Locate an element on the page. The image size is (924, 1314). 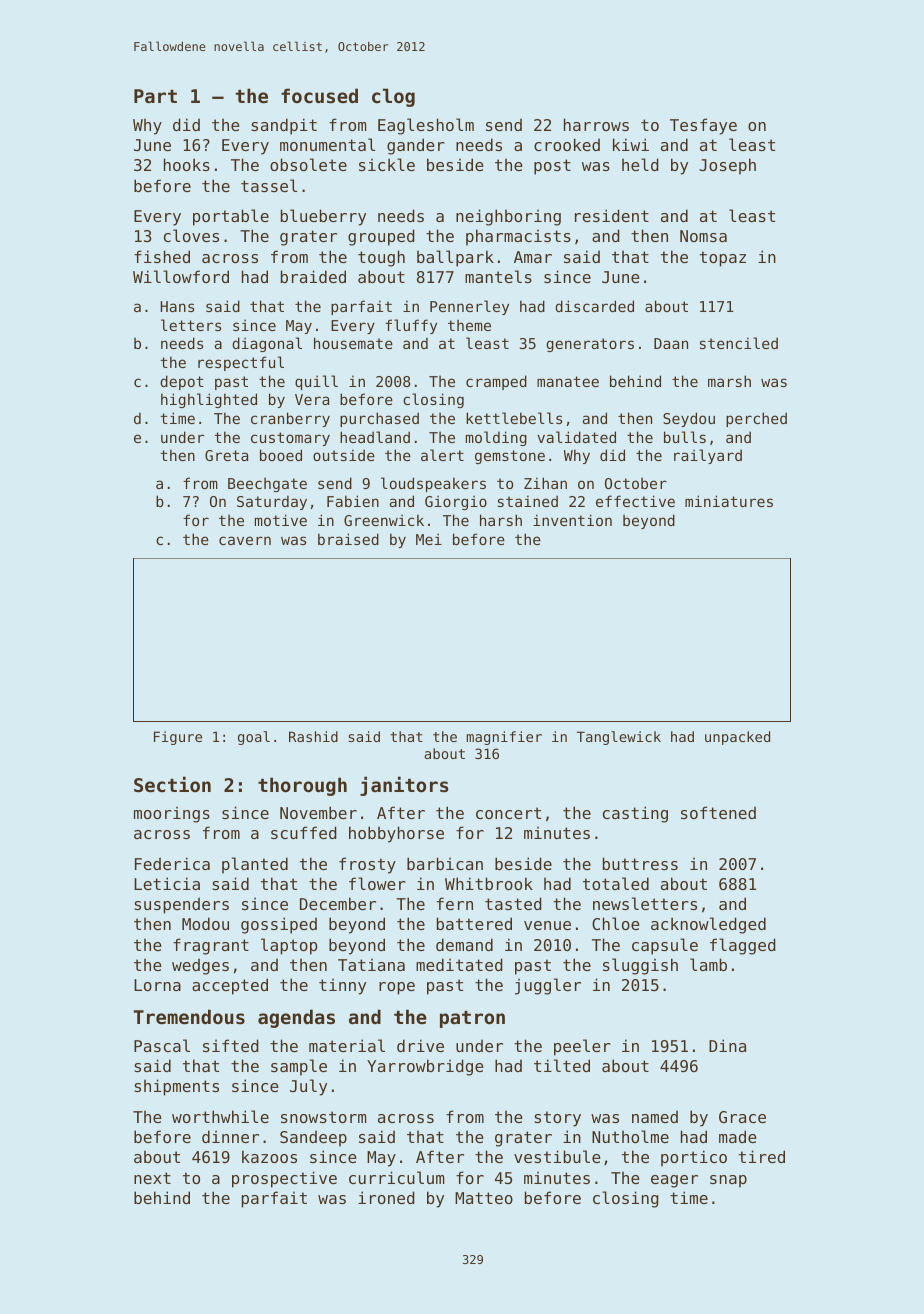
unpacked is located at coordinates (737, 738).
